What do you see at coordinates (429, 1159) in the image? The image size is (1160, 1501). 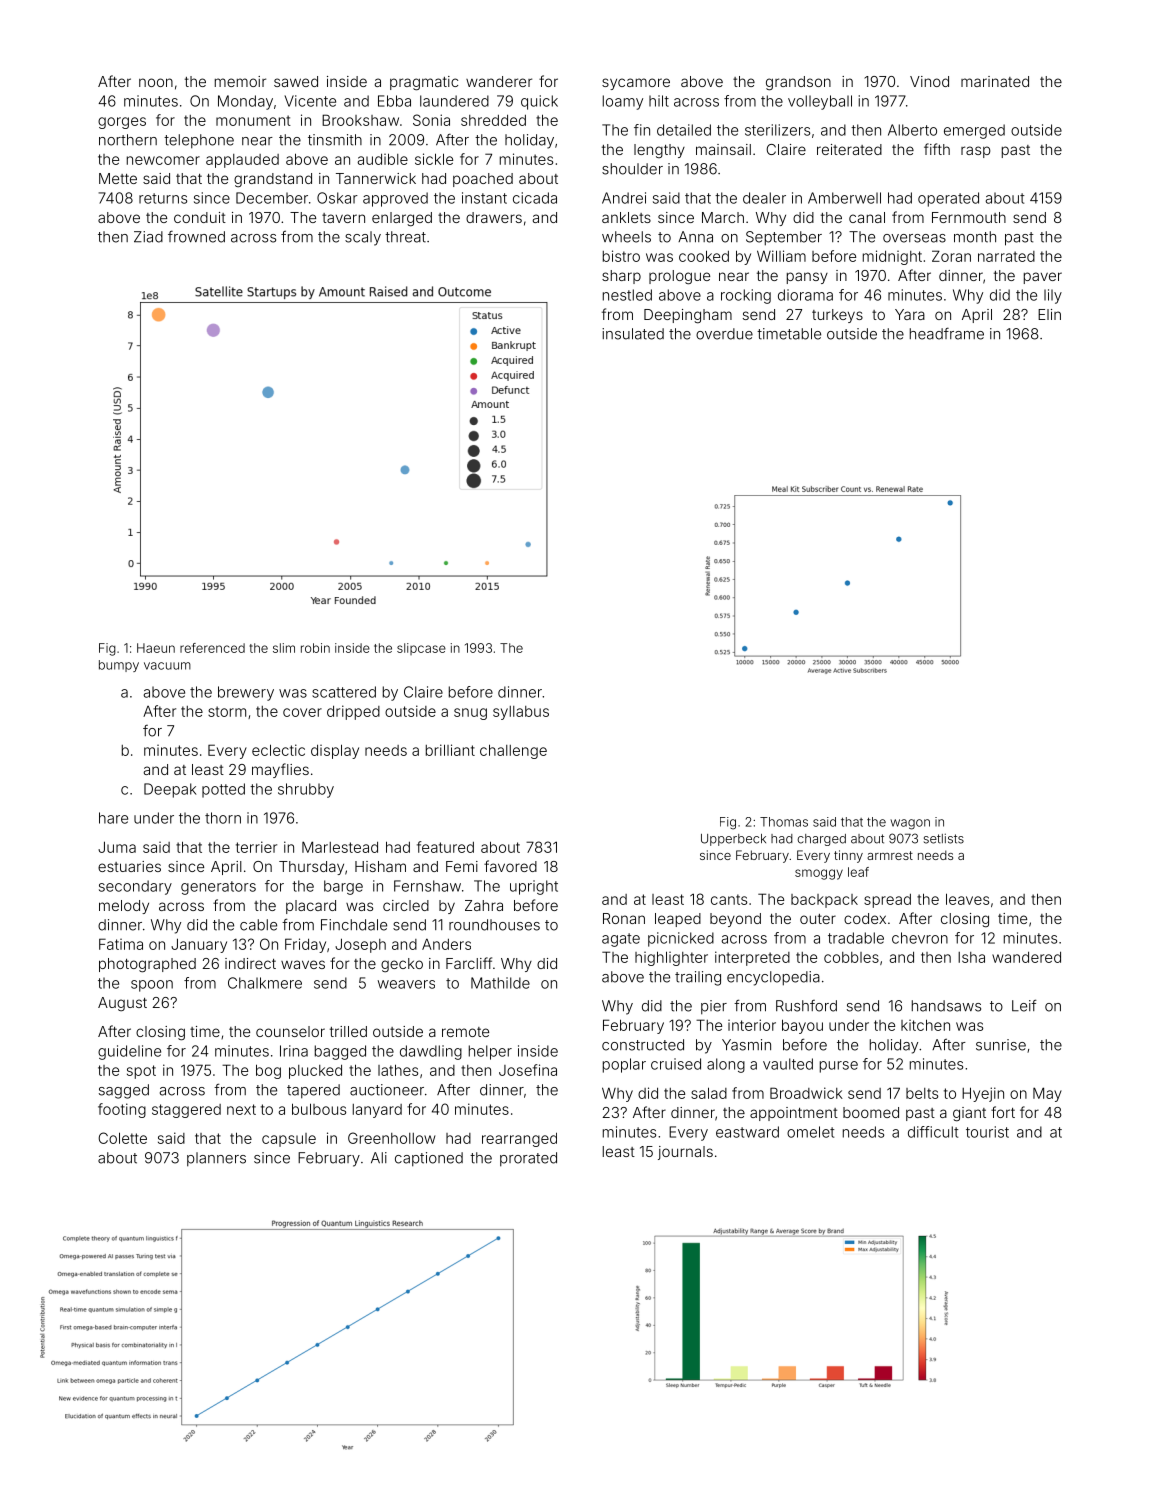 I see `captioned` at bounding box center [429, 1159].
